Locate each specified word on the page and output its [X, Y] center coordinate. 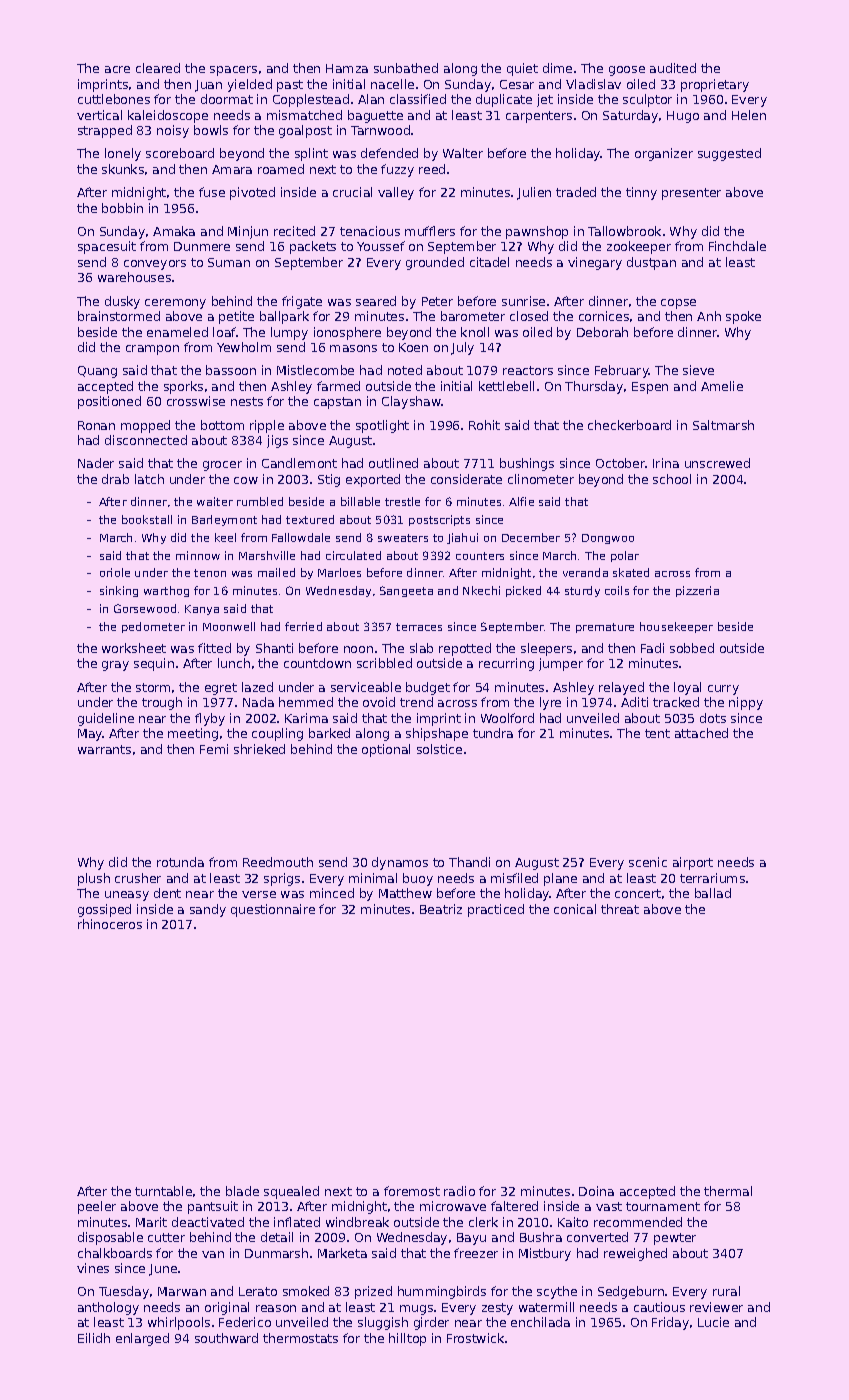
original [227, 1308]
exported [373, 480]
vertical [99, 115]
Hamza [347, 68]
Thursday [594, 387]
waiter [215, 501]
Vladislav [593, 84]
